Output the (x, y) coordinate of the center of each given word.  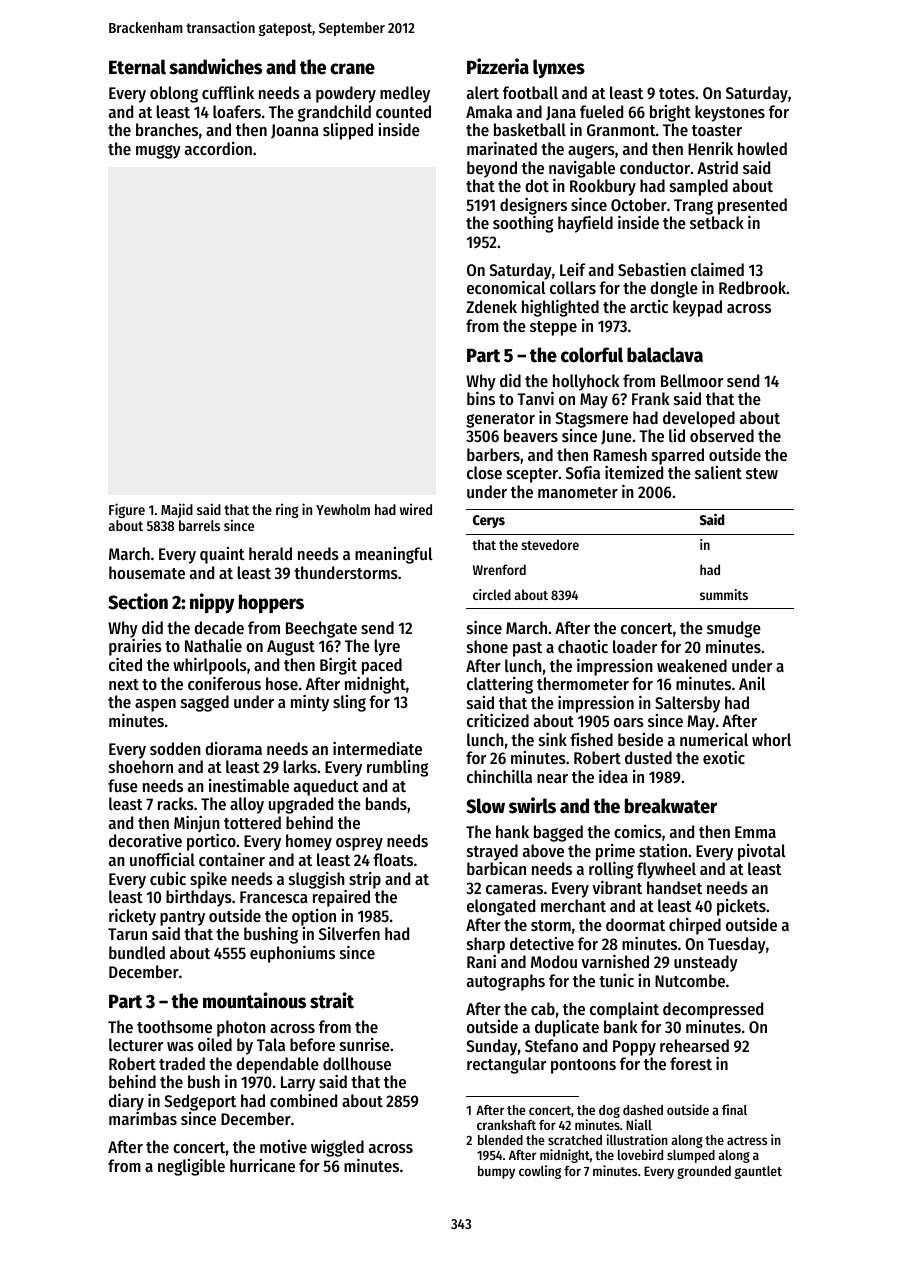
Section (138, 601)
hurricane (262, 1165)
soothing (523, 224)
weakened (692, 665)
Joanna (295, 131)
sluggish (317, 880)
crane (352, 69)
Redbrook (752, 287)
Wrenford (499, 569)
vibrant (617, 887)
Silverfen (349, 933)
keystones (730, 113)
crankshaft (506, 1125)
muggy (158, 152)
